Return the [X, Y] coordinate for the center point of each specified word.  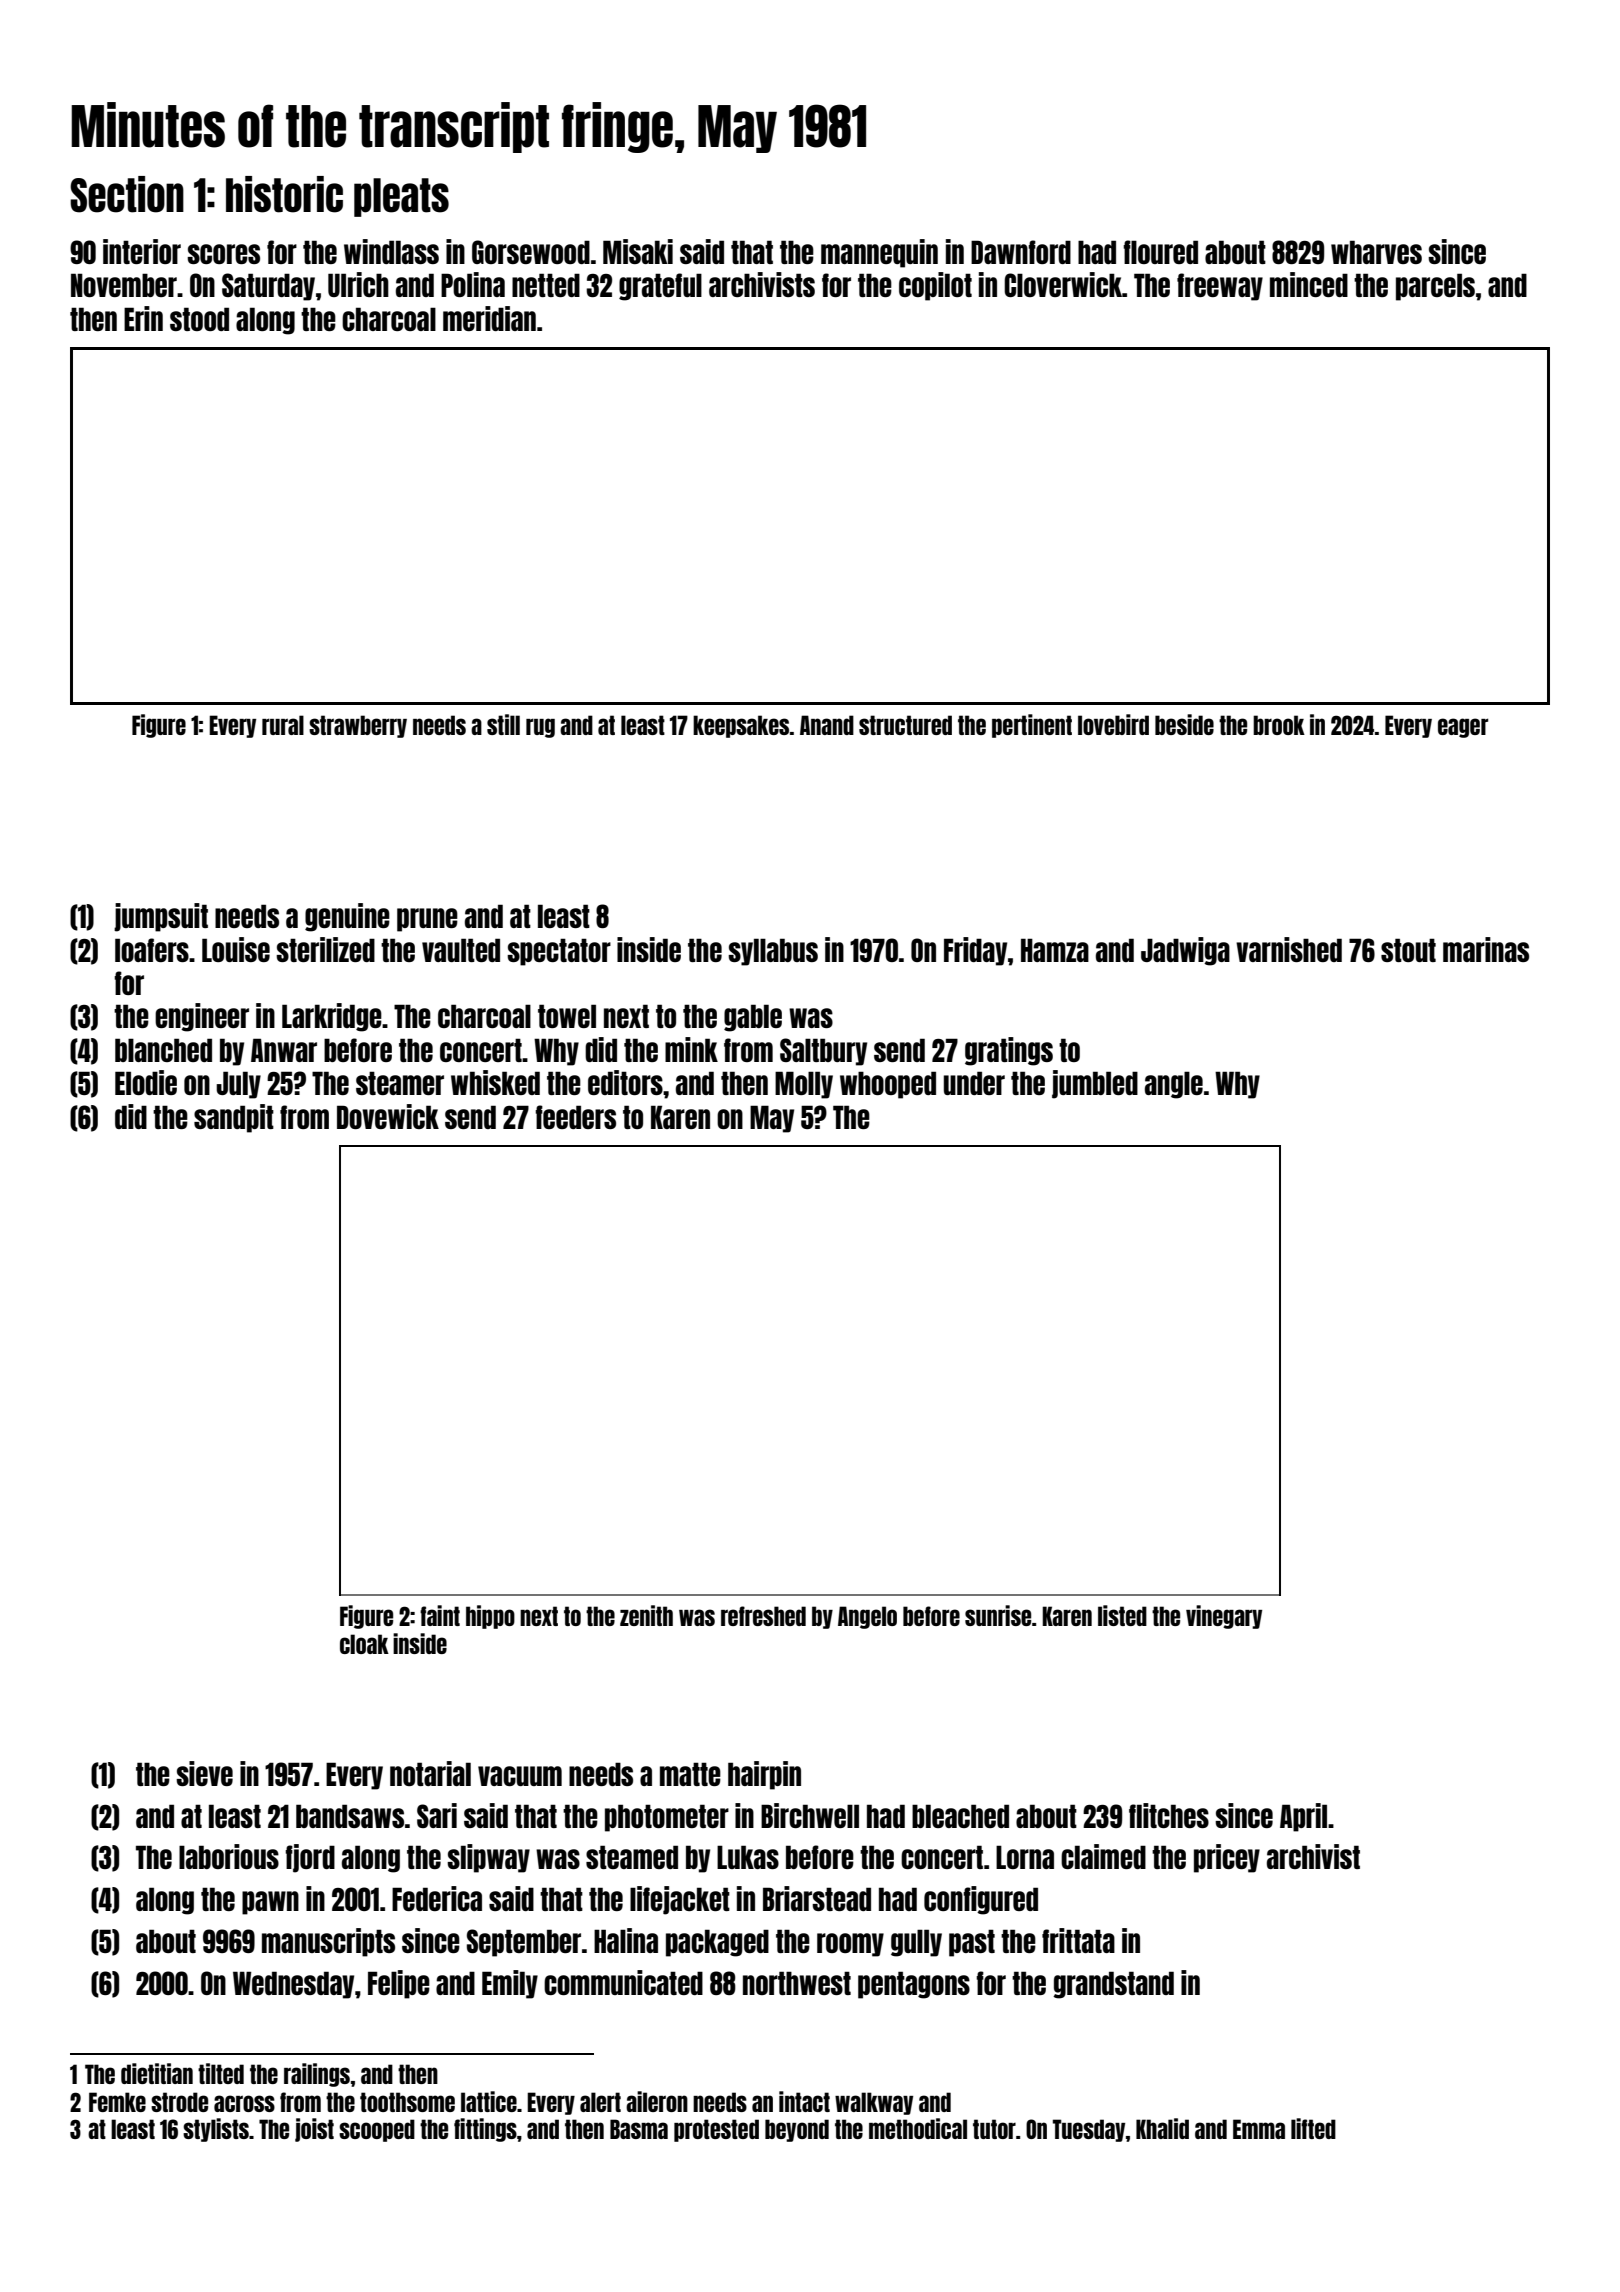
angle [1174, 1085]
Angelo [867, 1617]
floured [1160, 252]
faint [440, 1615]
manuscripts [328, 1942]
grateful [660, 287]
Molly [804, 1085]
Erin [143, 318]
